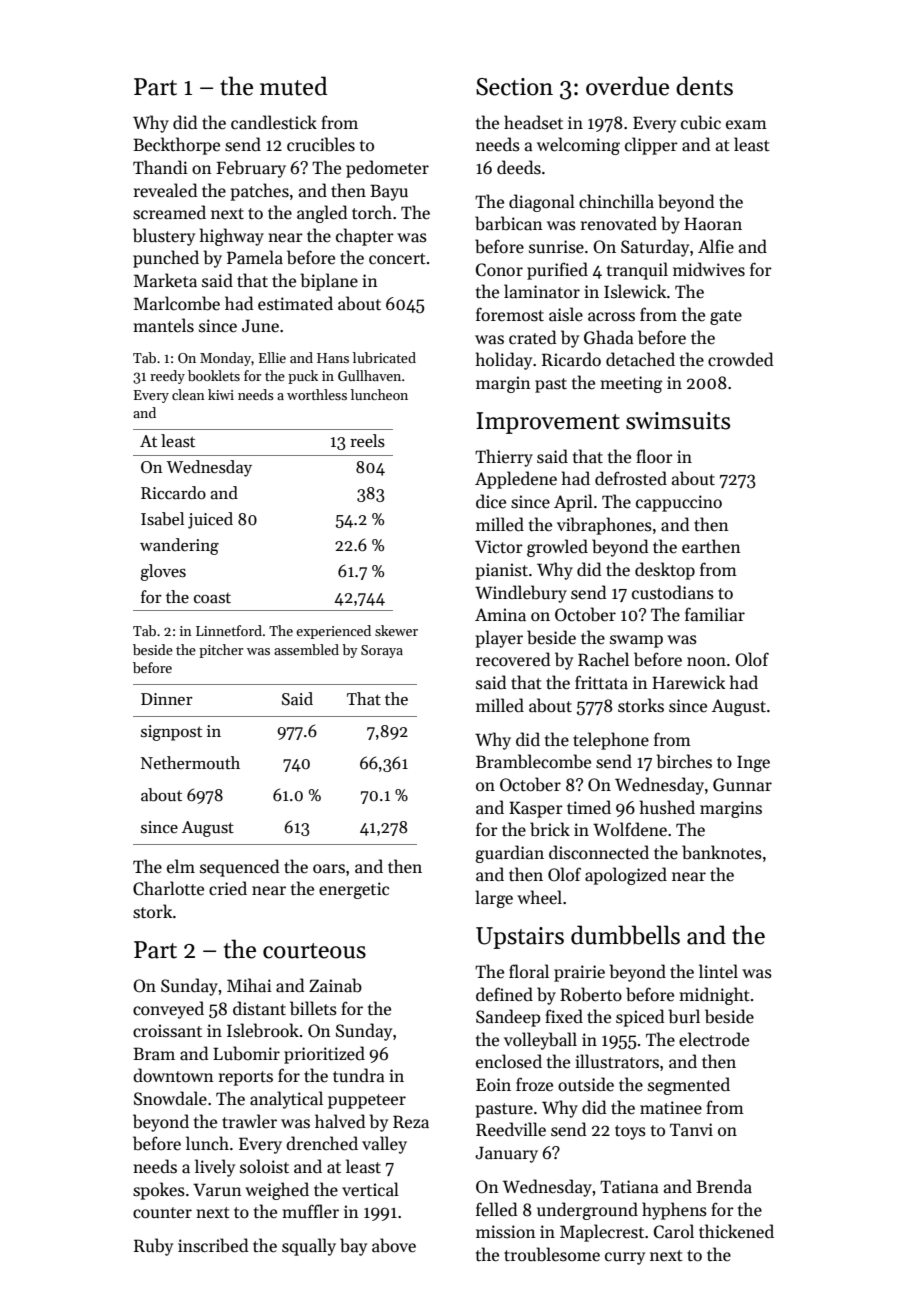 The width and height of the image is (908, 1316). What do you see at coordinates (232, 237) in the image?
I see `highway` at bounding box center [232, 237].
